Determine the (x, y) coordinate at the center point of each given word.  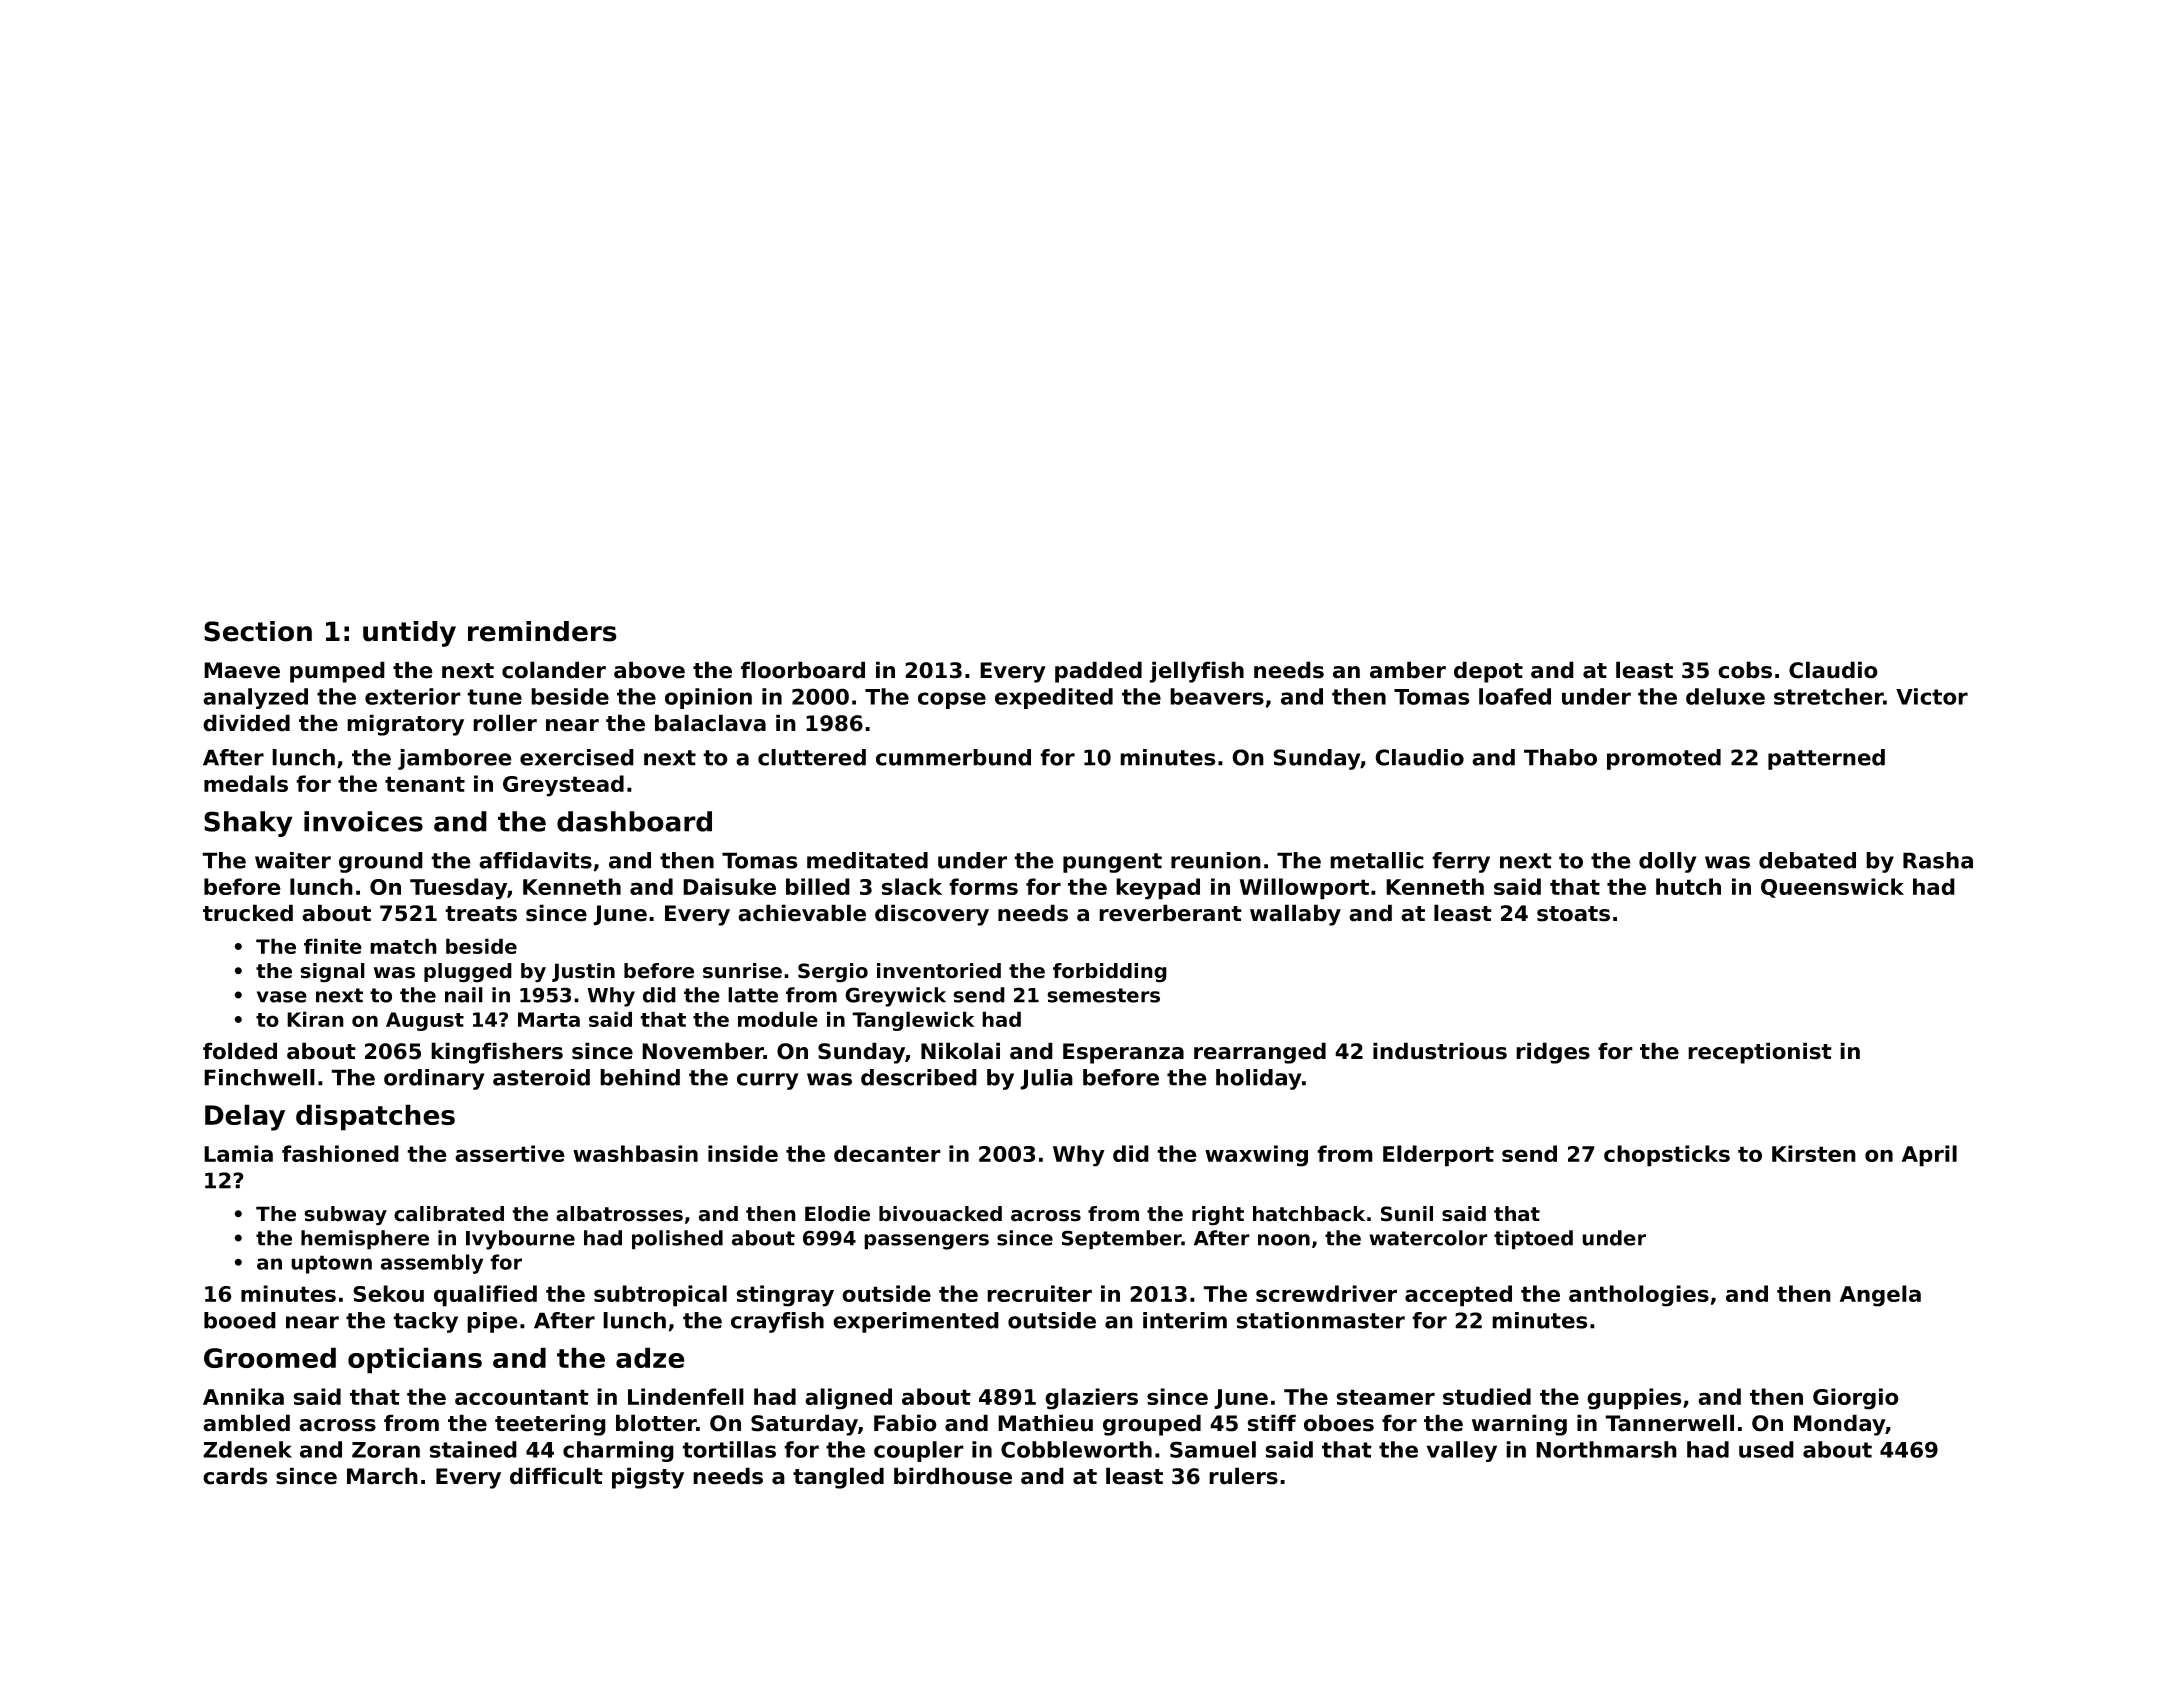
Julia (1046, 1079)
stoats (1573, 914)
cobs (1745, 670)
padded (1098, 672)
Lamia (238, 1153)
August (425, 1021)
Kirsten (1814, 1153)
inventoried (939, 971)
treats (481, 914)
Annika (243, 1396)
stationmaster (1321, 1320)
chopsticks (1667, 1156)
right (1218, 1216)
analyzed (255, 698)
